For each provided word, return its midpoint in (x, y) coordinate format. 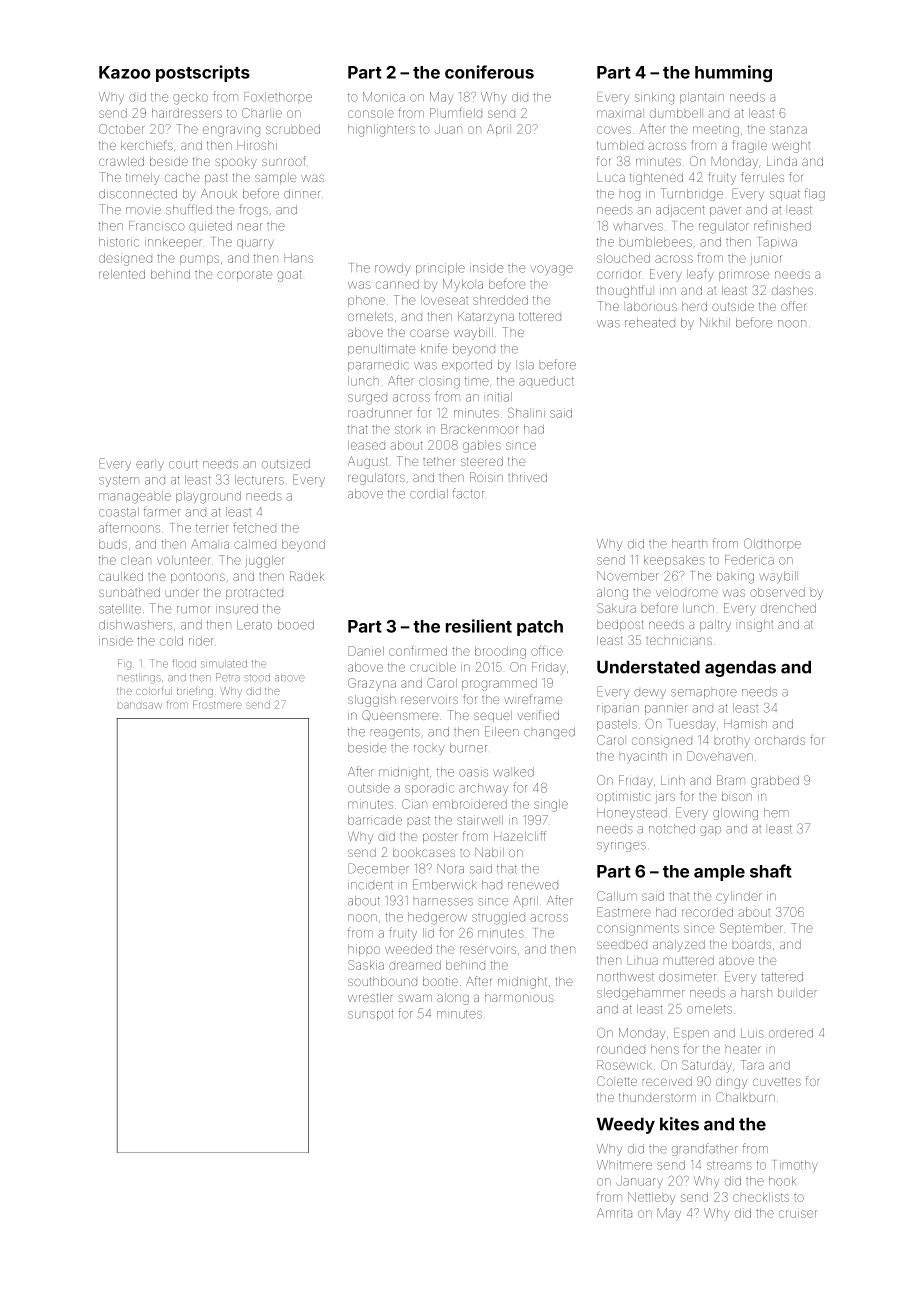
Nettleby (651, 1198)
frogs (253, 210)
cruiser (798, 1213)
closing (439, 383)
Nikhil (715, 322)
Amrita (614, 1213)
